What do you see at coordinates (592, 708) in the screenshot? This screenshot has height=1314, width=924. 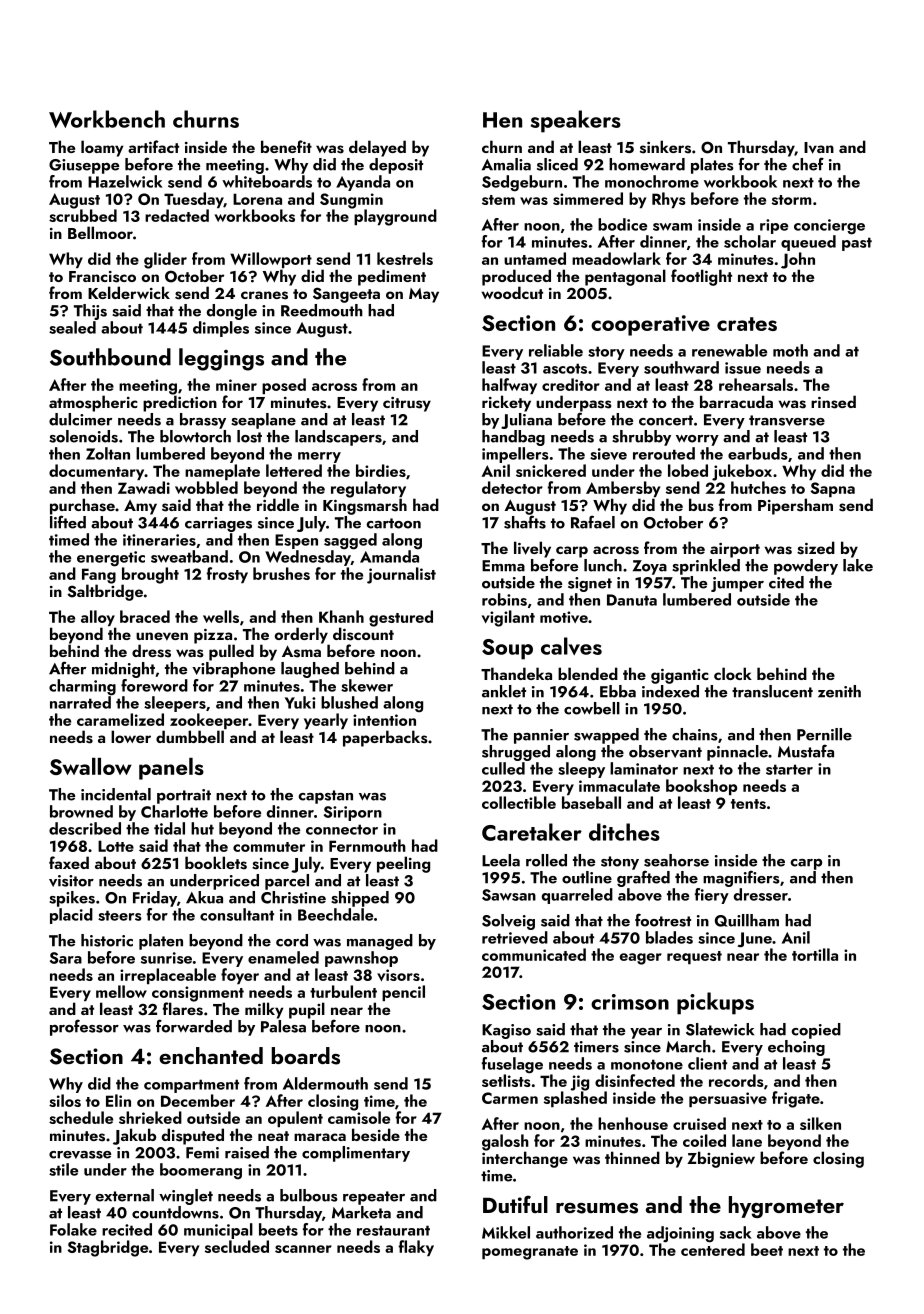 I see `cowbell` at bounding box center [592, 708].
